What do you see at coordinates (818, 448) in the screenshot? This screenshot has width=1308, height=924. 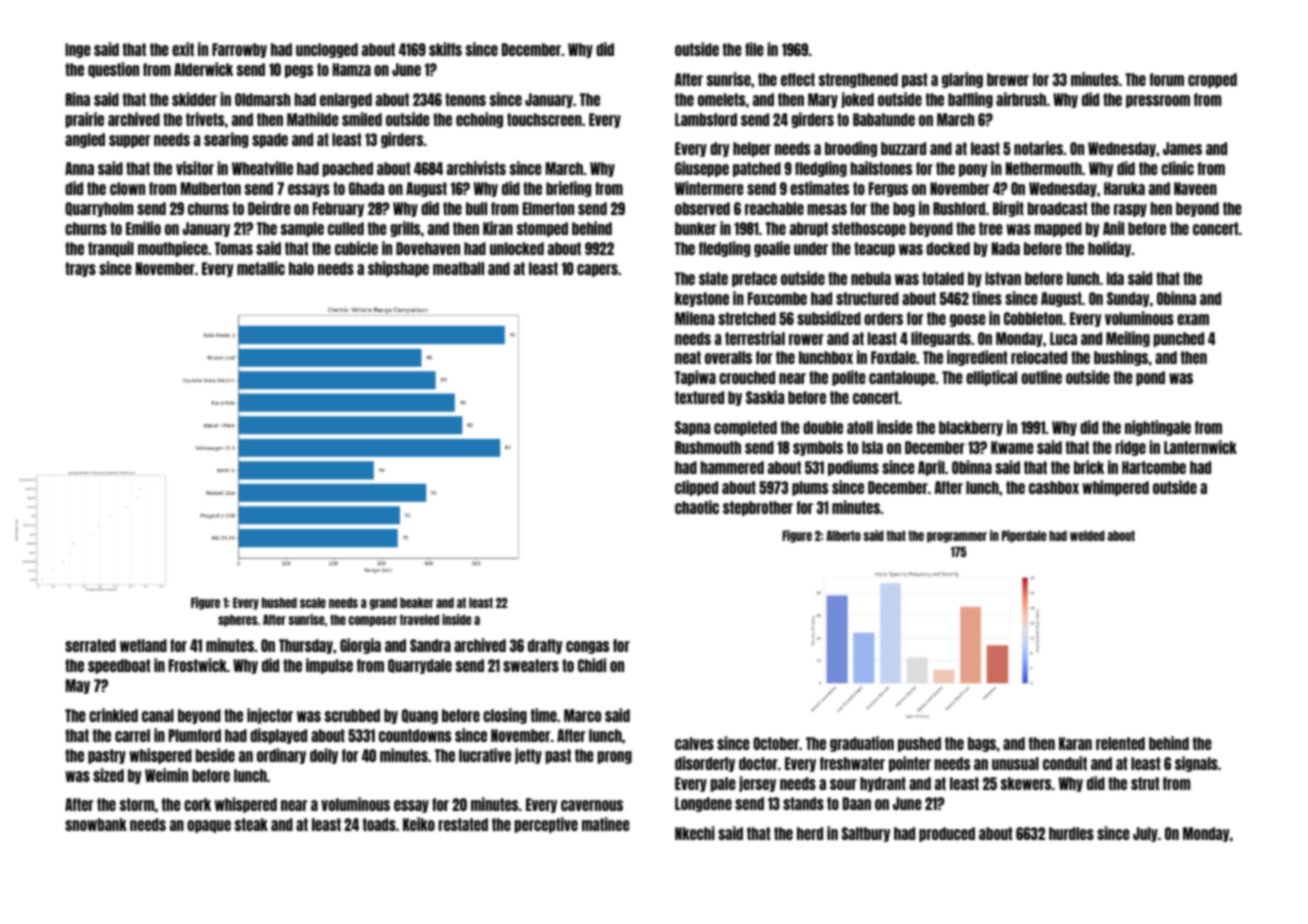 I see `symbols` at bounding box center [818, 448].
